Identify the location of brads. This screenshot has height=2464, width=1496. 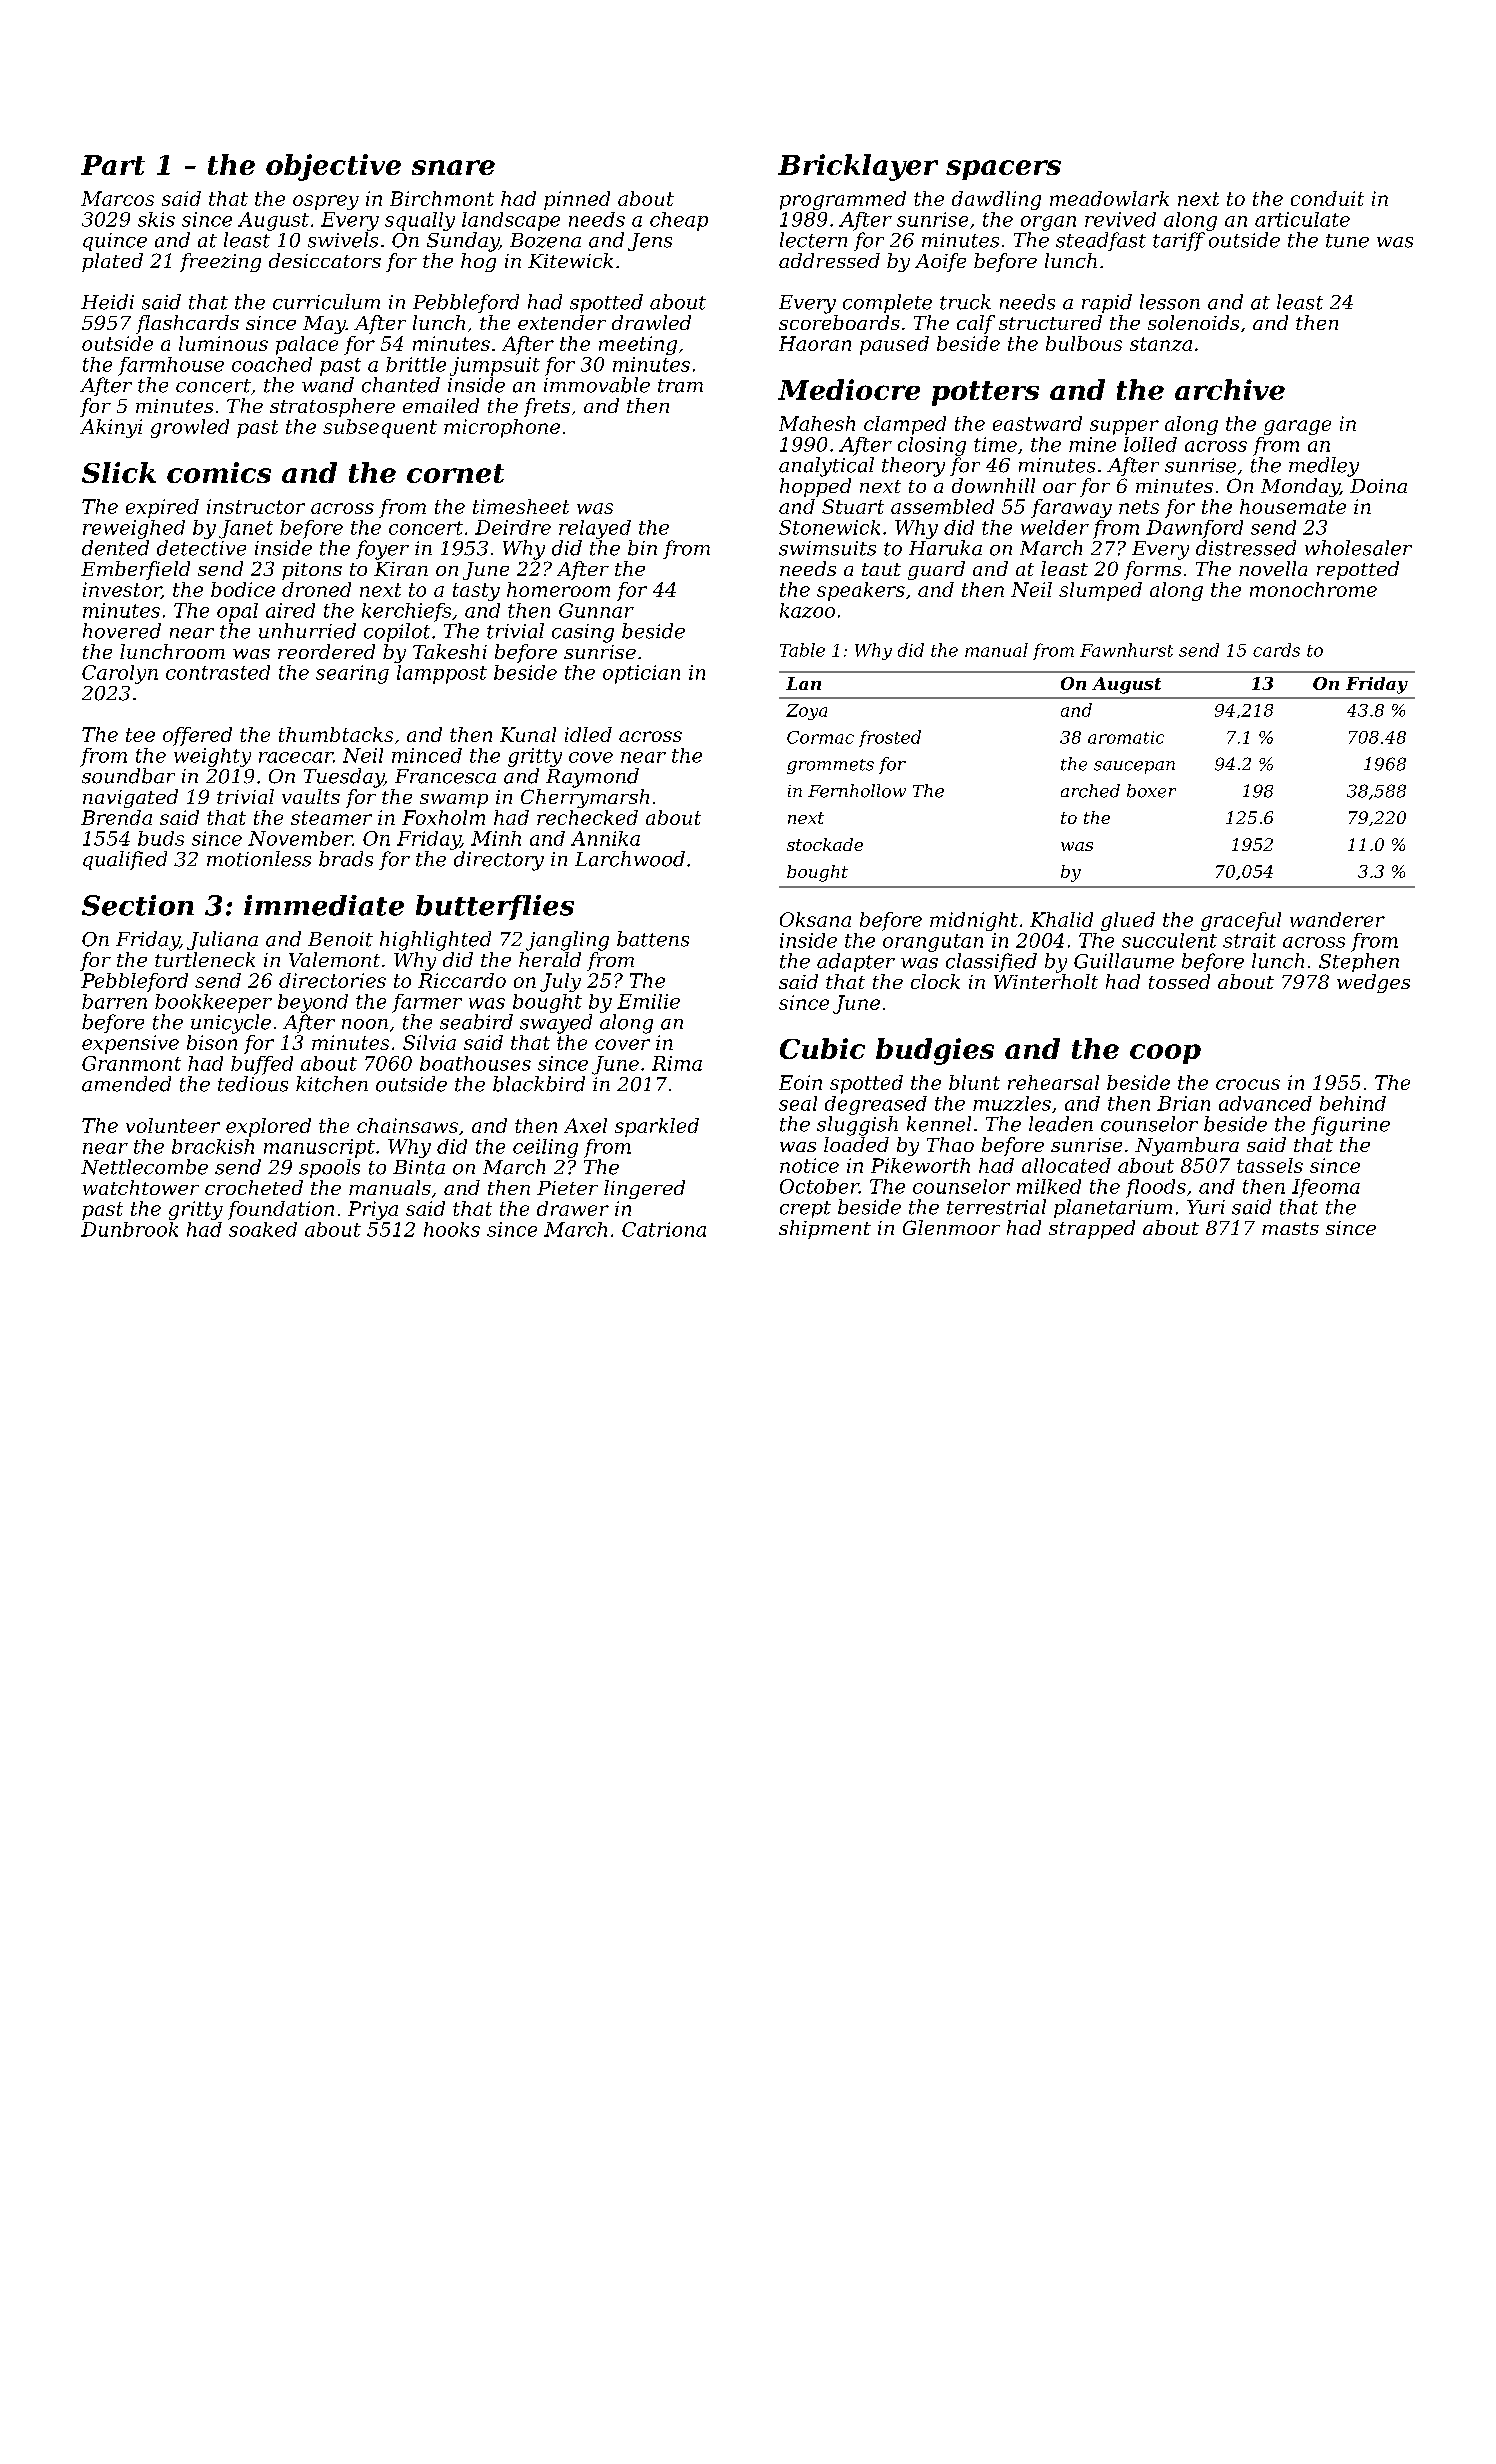
(346, 859).
